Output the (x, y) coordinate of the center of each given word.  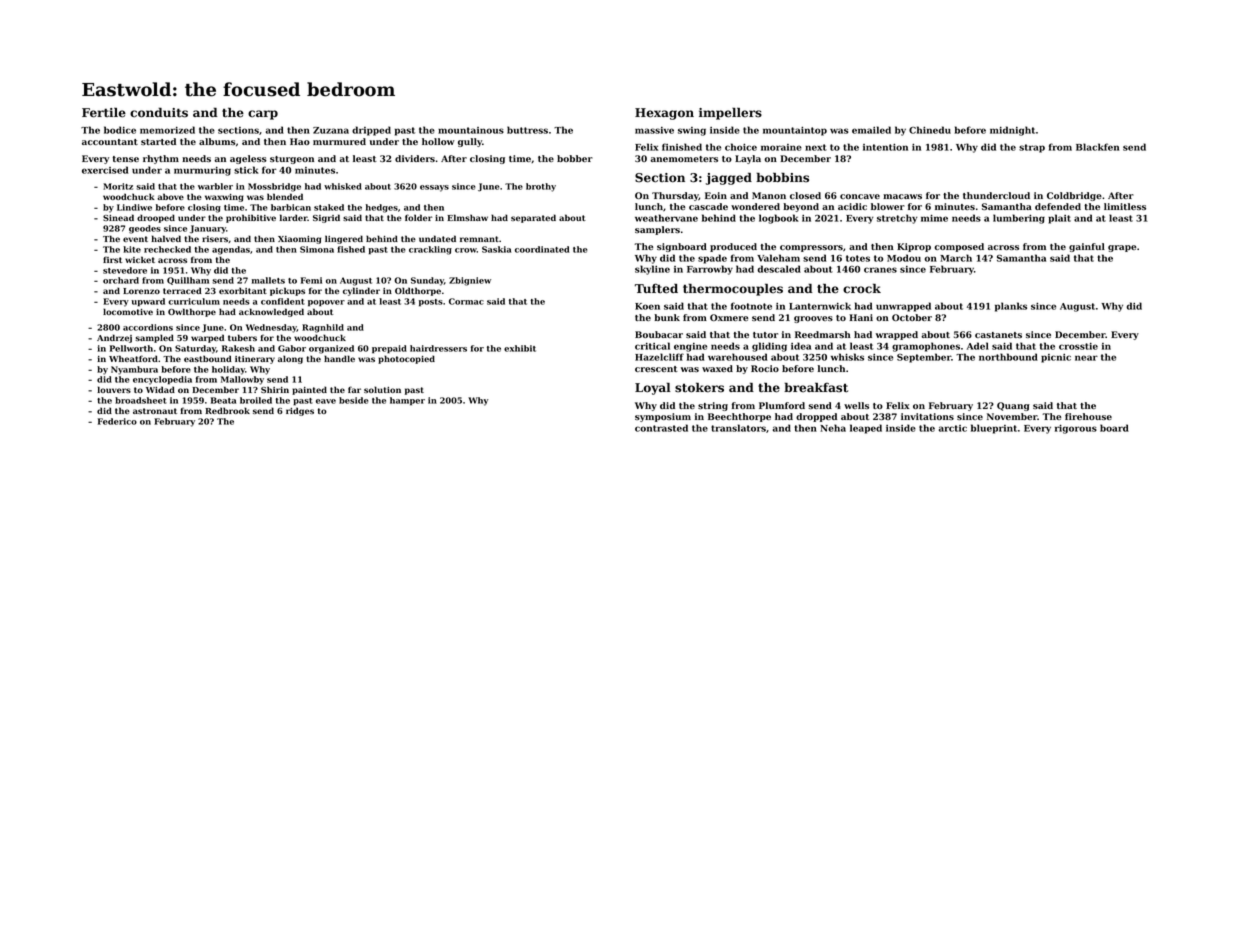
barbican (291, 207)
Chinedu (930, 130)
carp (263, 115)
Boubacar (659, 334)
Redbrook (227, 410)
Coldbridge (1074, 196)
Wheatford (133, 358)
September (924, 358)
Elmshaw (467, 217)
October (912, 317)
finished (682, 147)
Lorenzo (141, 291)
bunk (667, 317)
